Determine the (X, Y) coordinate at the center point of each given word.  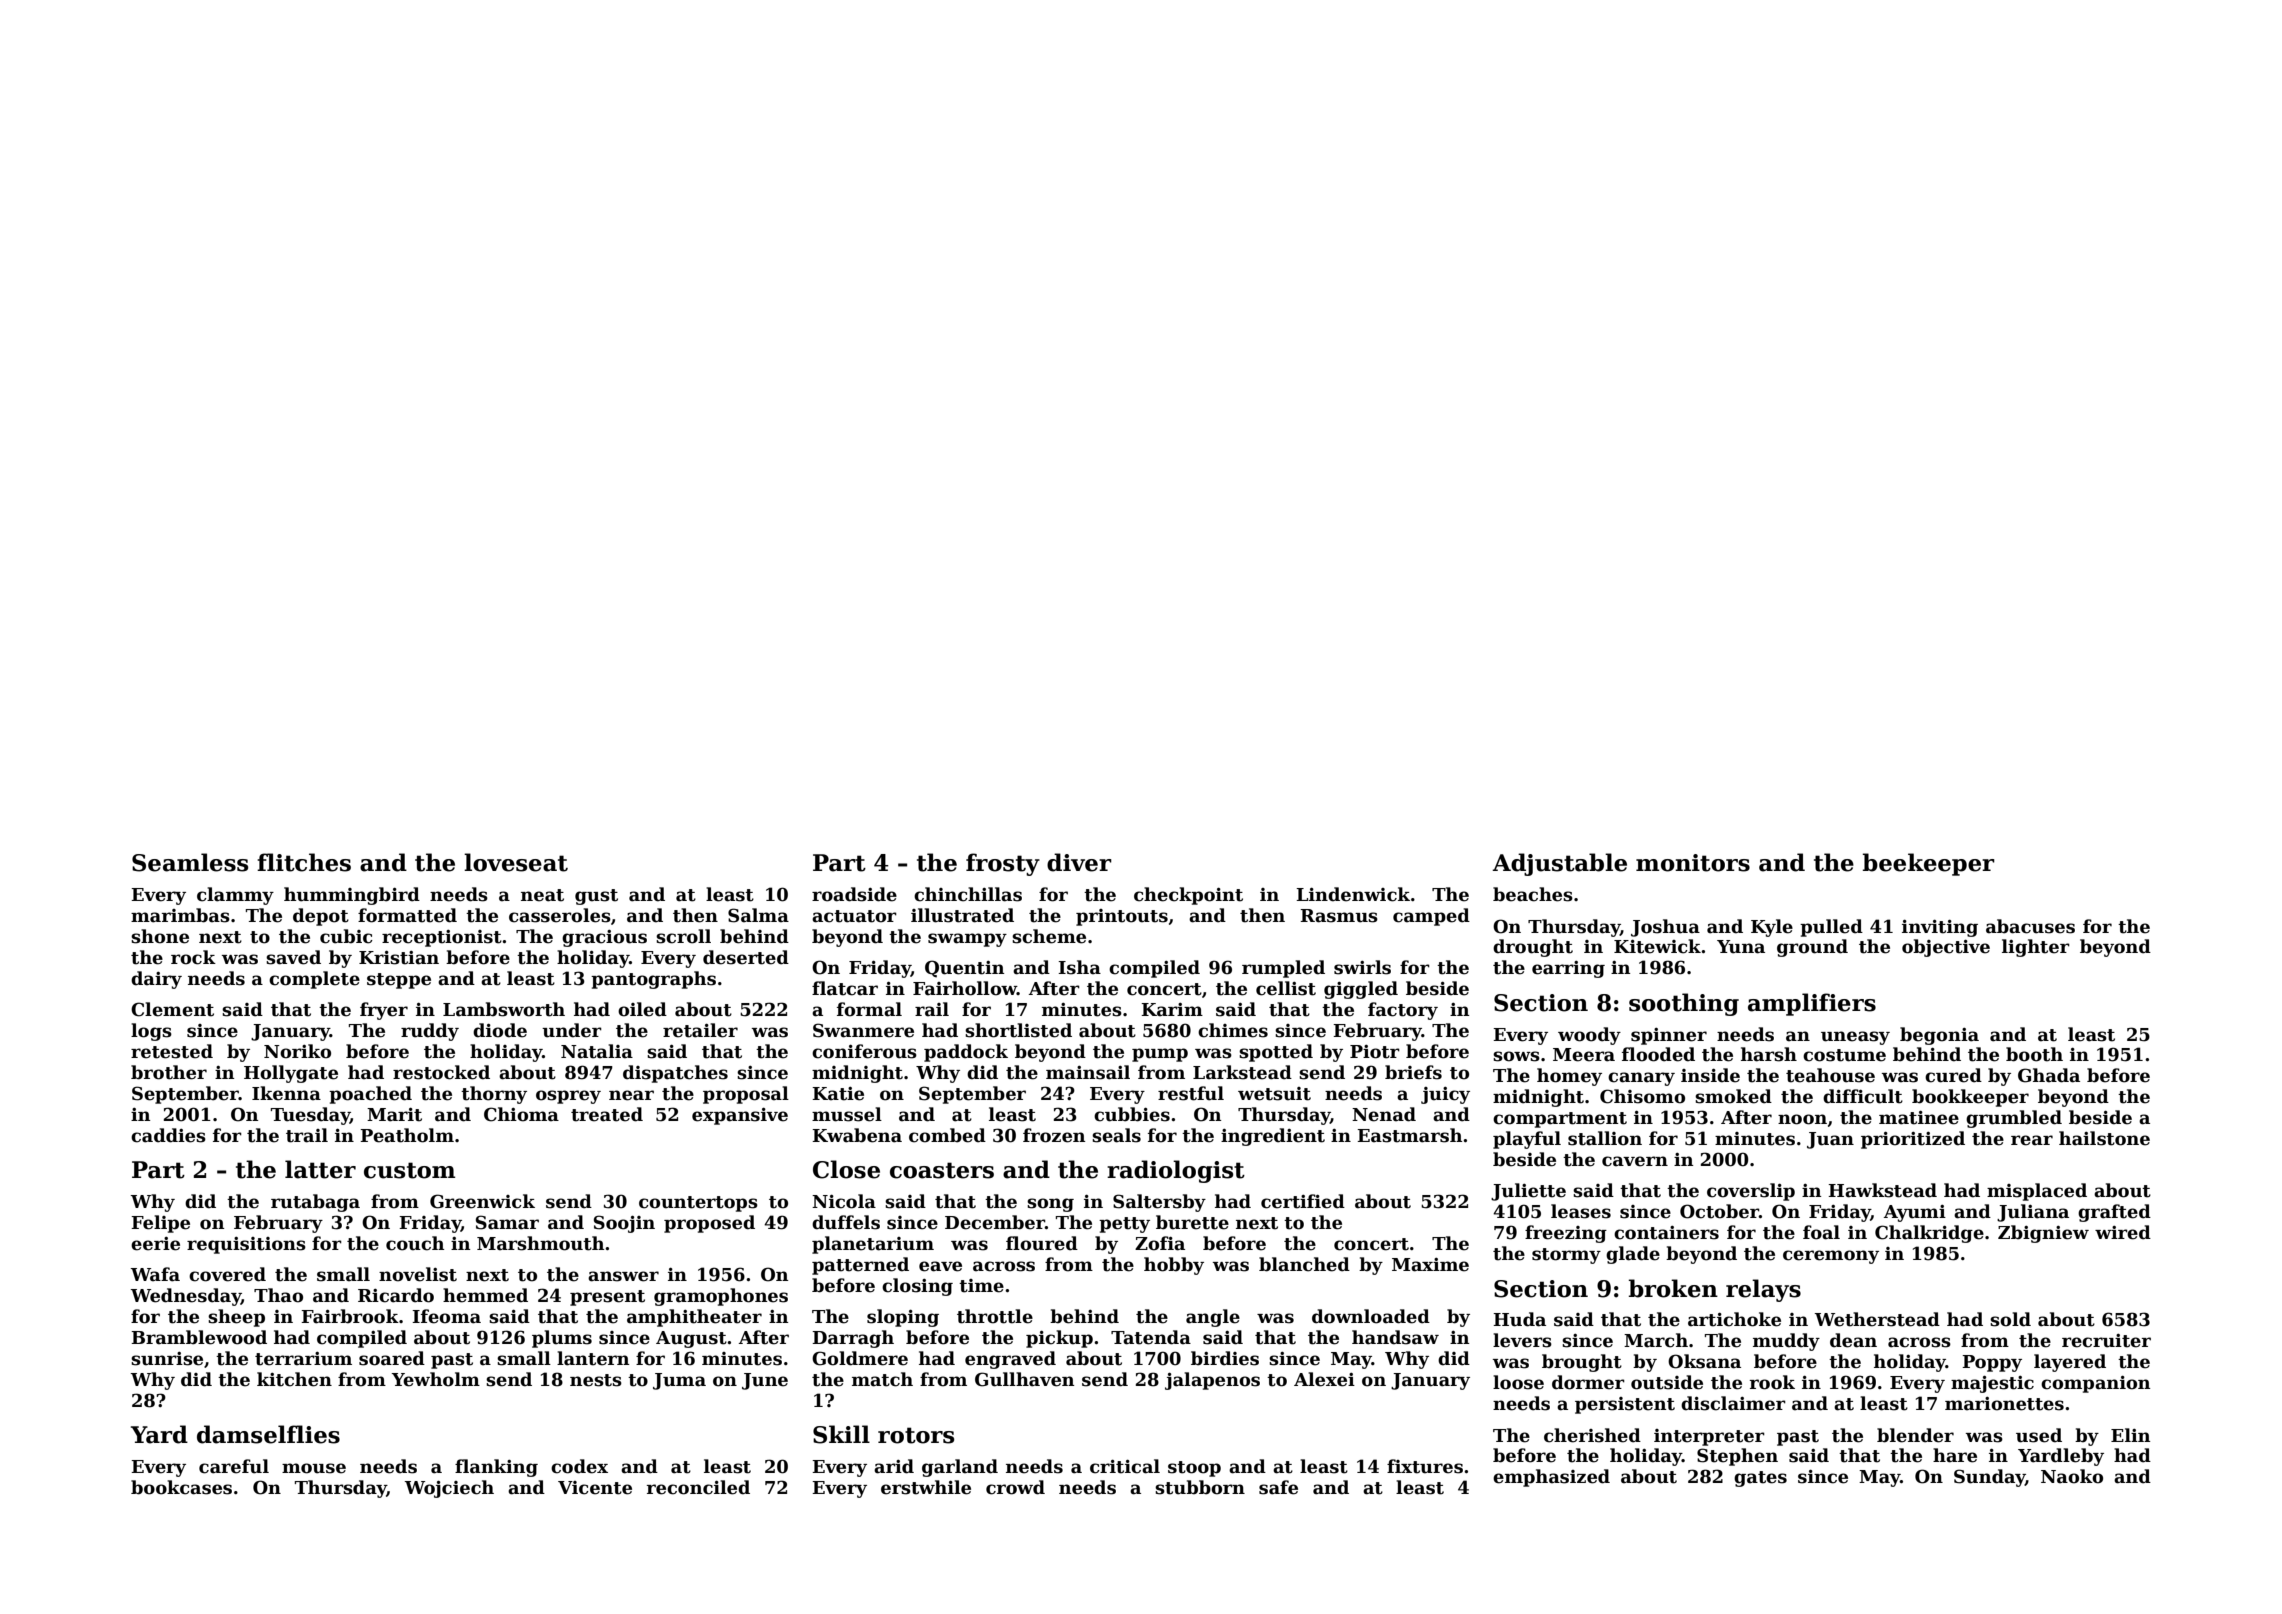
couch (415, 1243)
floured (1042, 1243)
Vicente (595, 1488)
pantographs (653, 980)
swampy (967, 940)
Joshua (1665, 928)
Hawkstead (1882, 1190)
